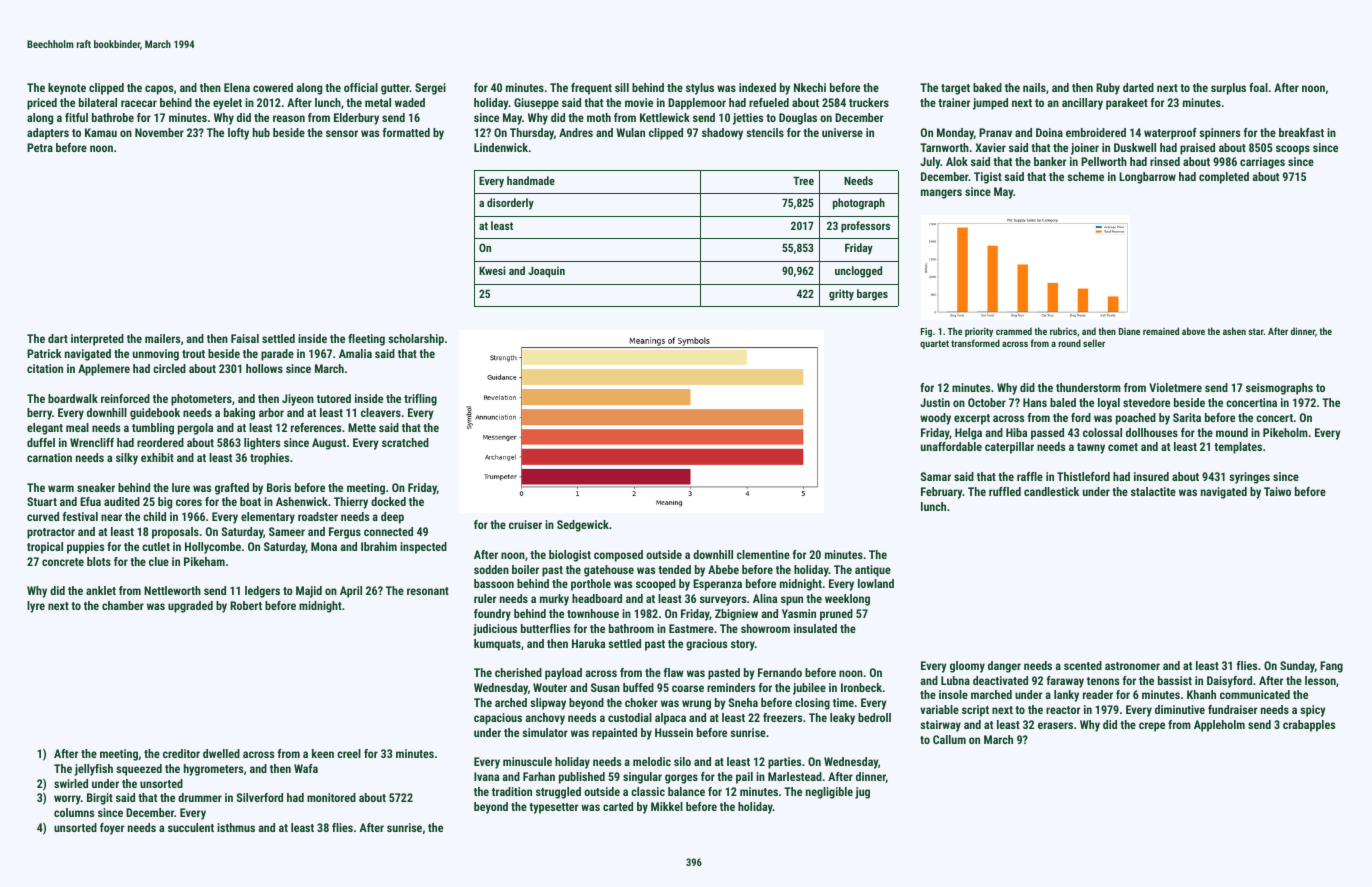  Describe the element at coordinates (261, 132) in the screenshot. I see `hub` at that location.
